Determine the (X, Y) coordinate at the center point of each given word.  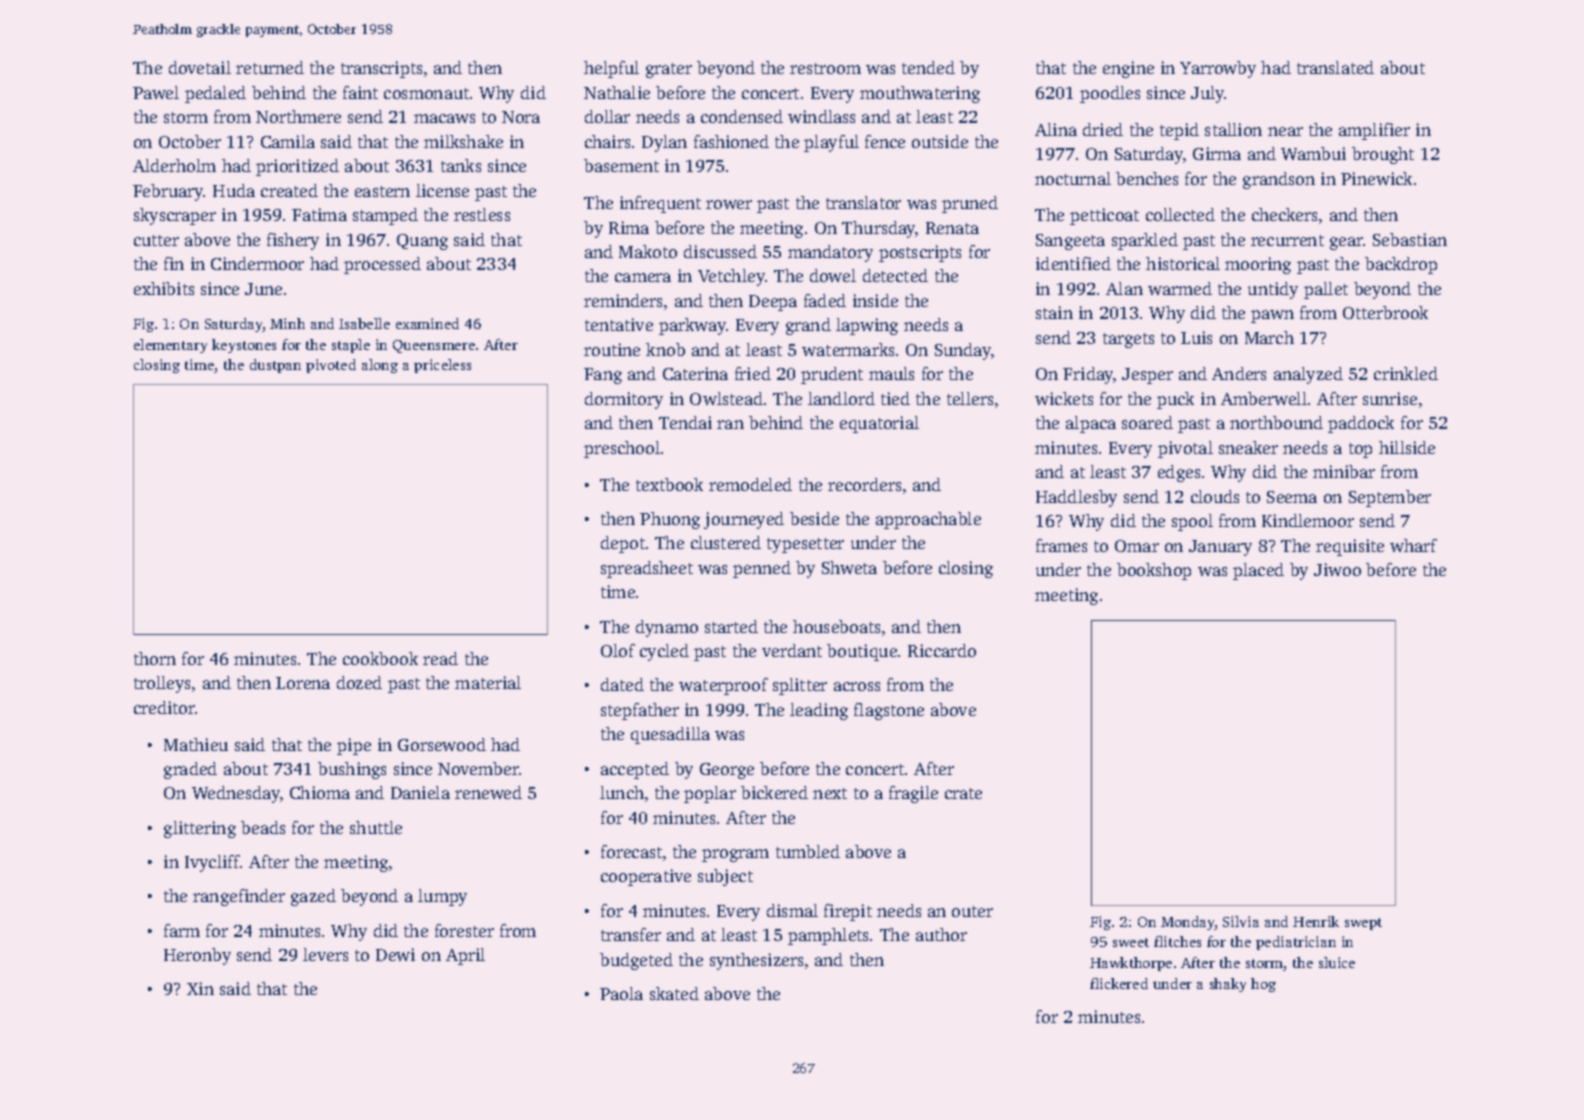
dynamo (667, 628)
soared (1147, 422)
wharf (1413, 545)
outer (972, 911)
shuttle (376, 827)
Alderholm (174, 165)
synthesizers (756, 961)
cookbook (380, 658)
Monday (1188, 923)
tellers (970, 398)
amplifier (1374, 131)
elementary (170, 346)
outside (940, 141)
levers (325, 954)
